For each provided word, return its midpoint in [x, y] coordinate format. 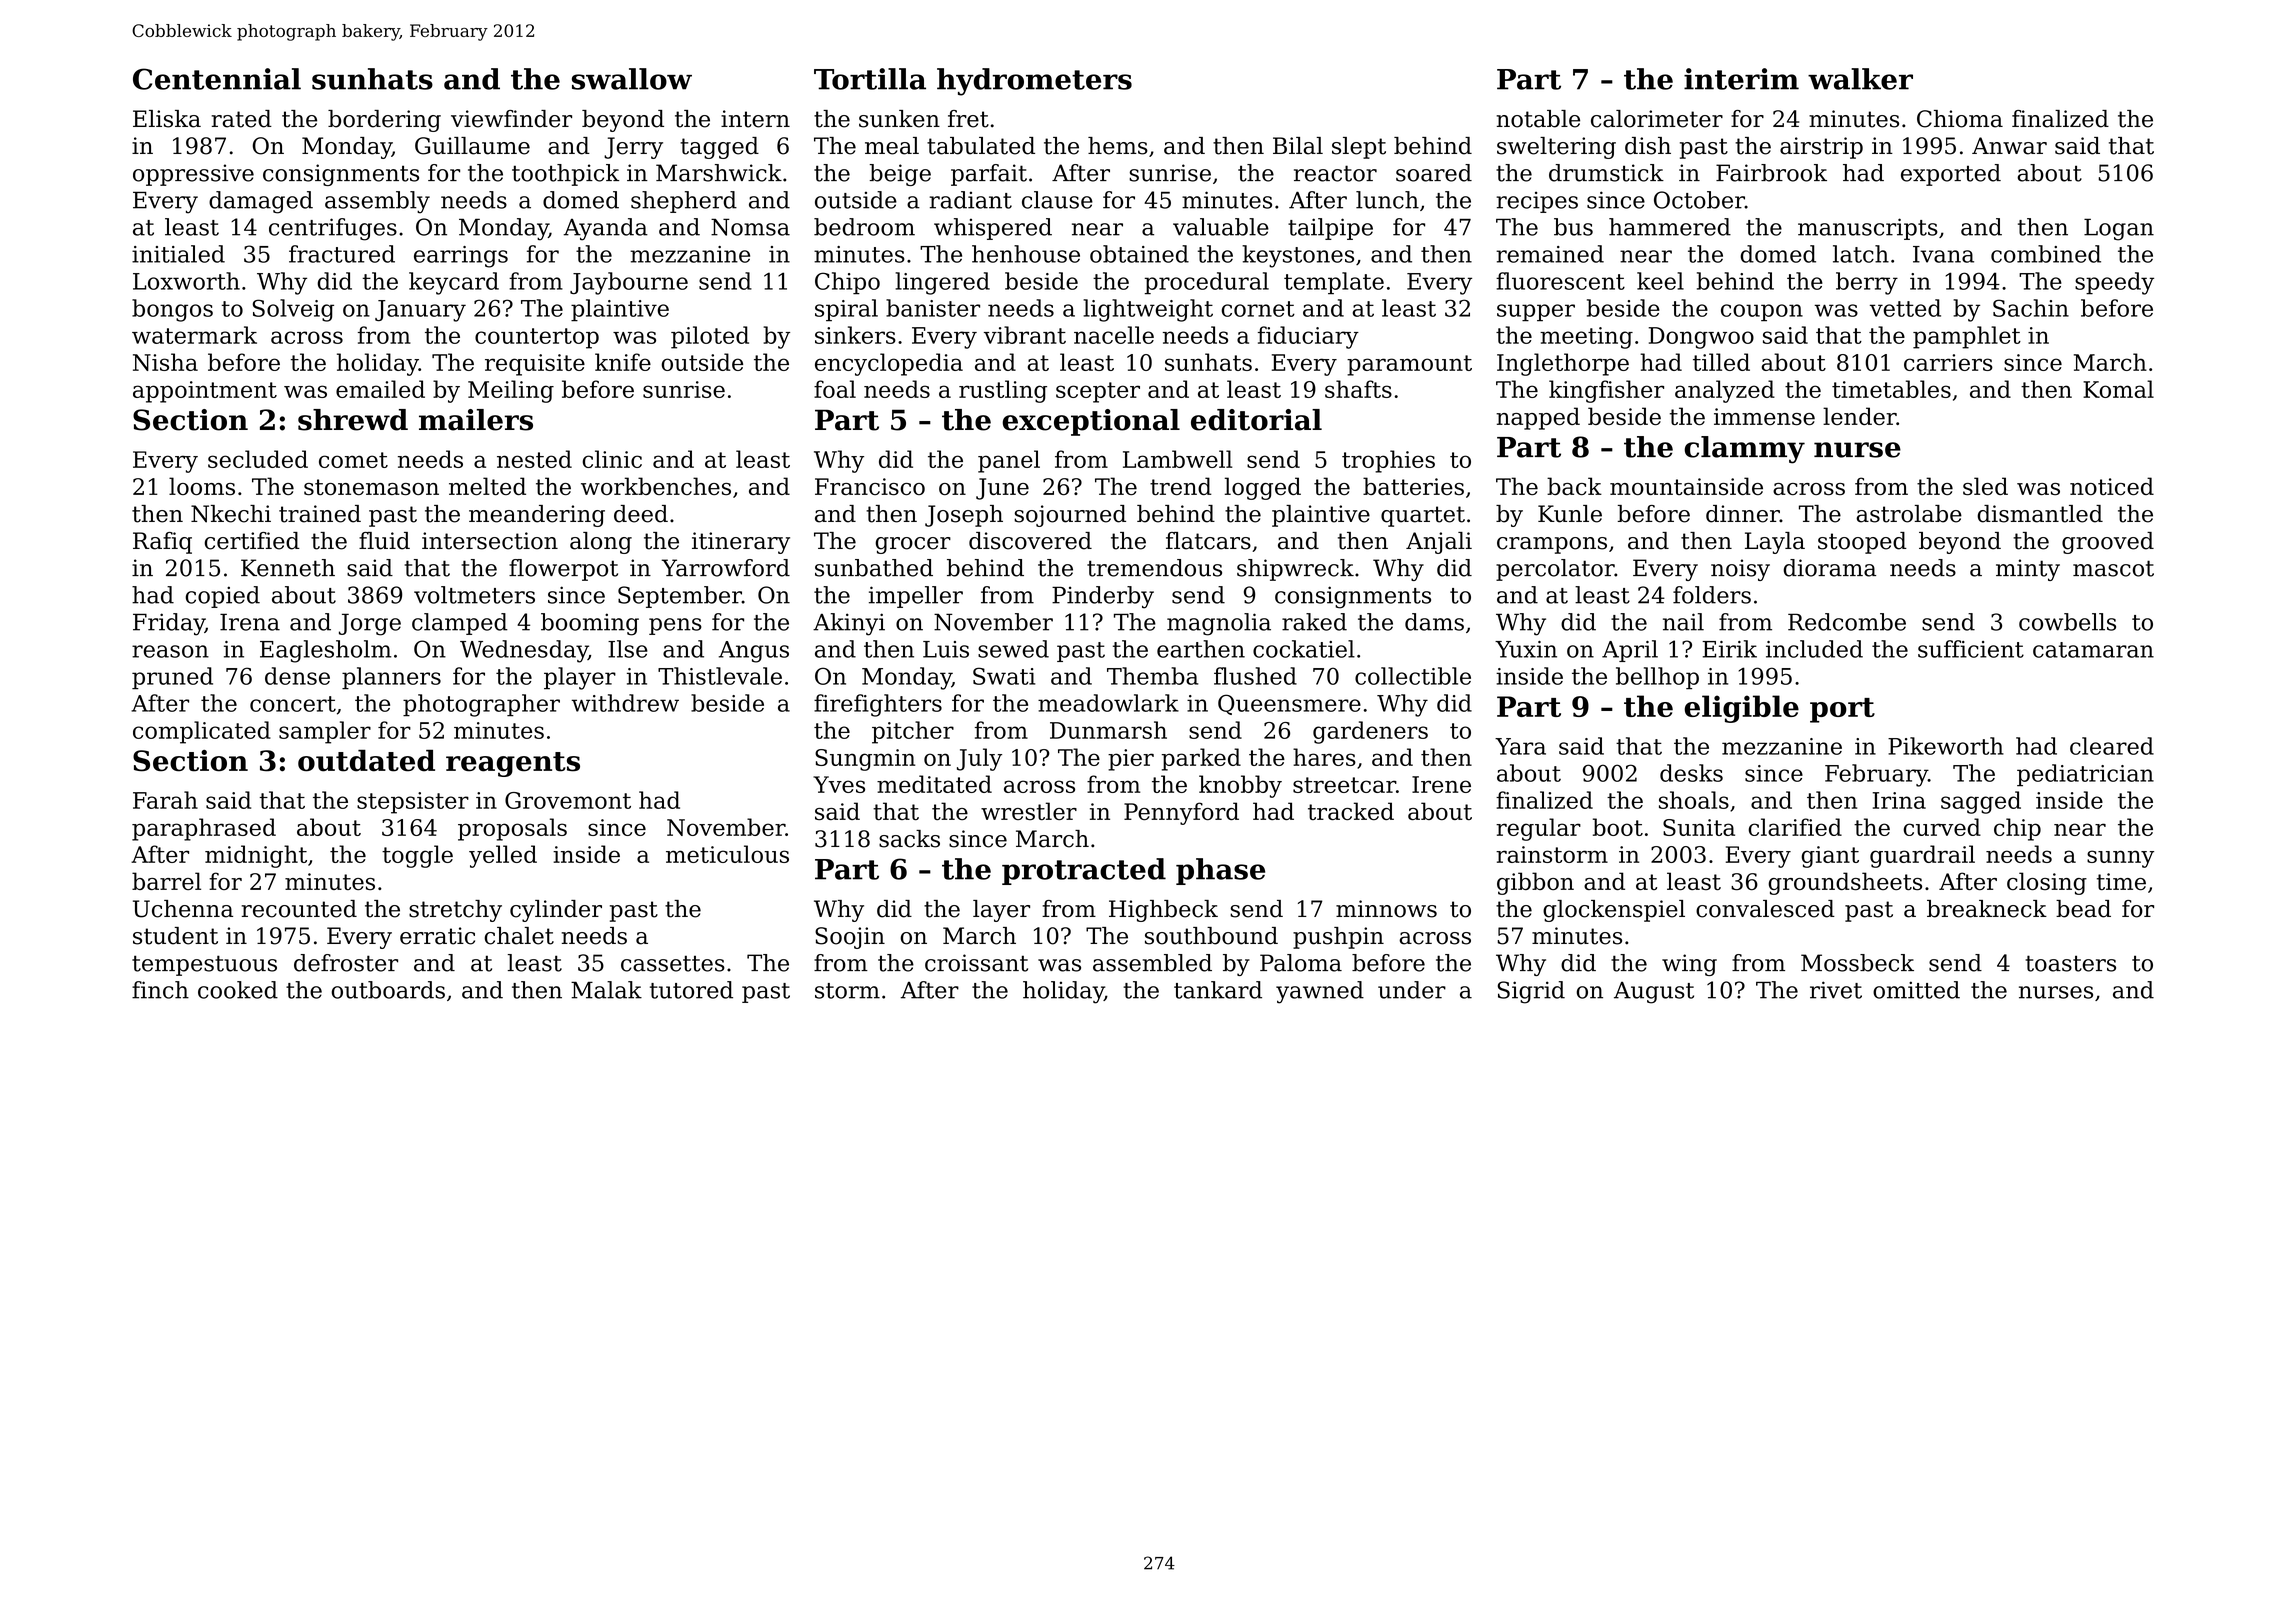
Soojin [850, 938]
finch [160, 990]
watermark [194, 335]
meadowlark [1108, 703]
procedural [1207, 283]
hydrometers [1034, 82]
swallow [632, 79]
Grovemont [568, 800]
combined [2046, 254]
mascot [2113, 568]
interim [1741, 79]
